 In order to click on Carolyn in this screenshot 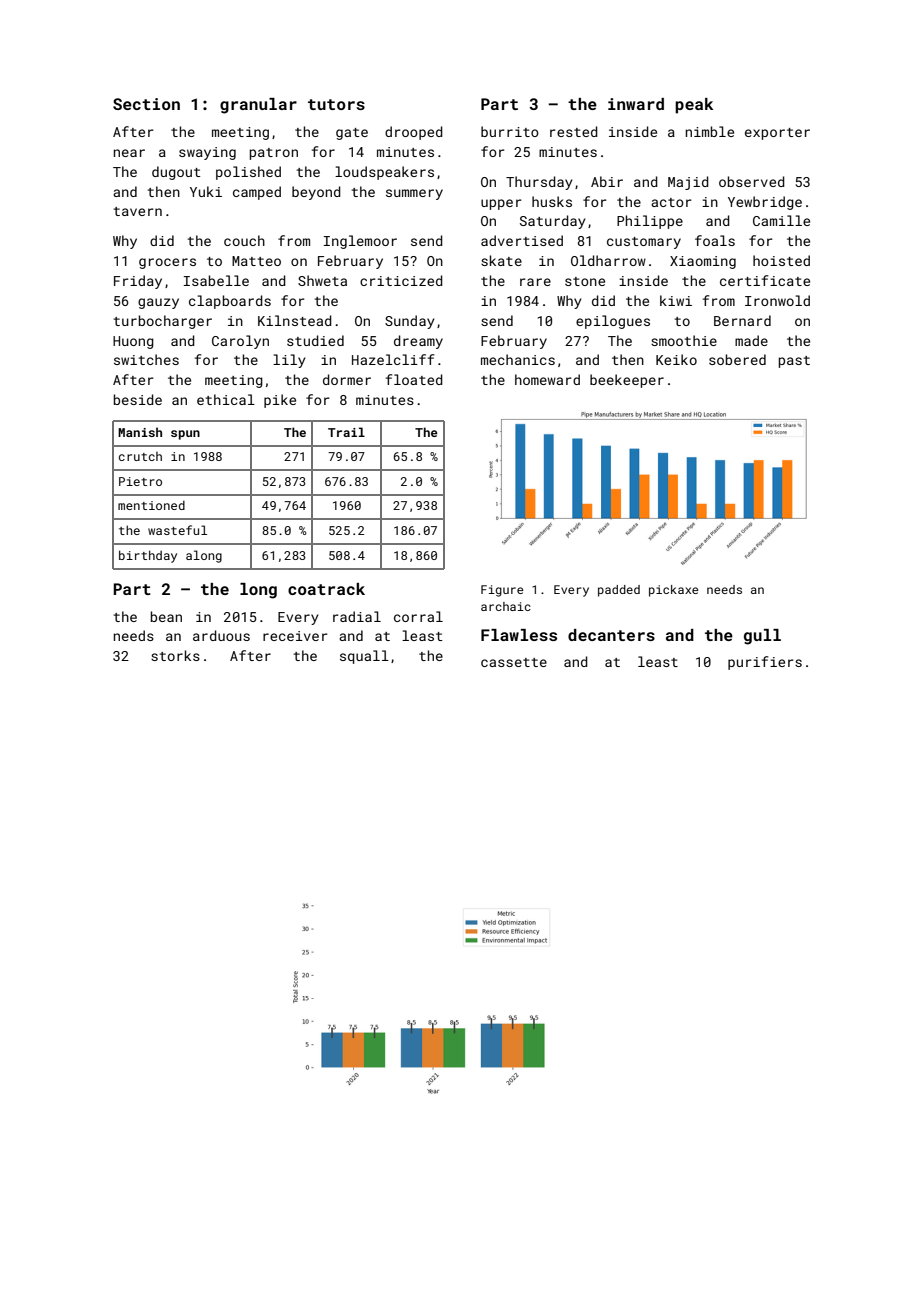, I will do `click(240, 342)`.
